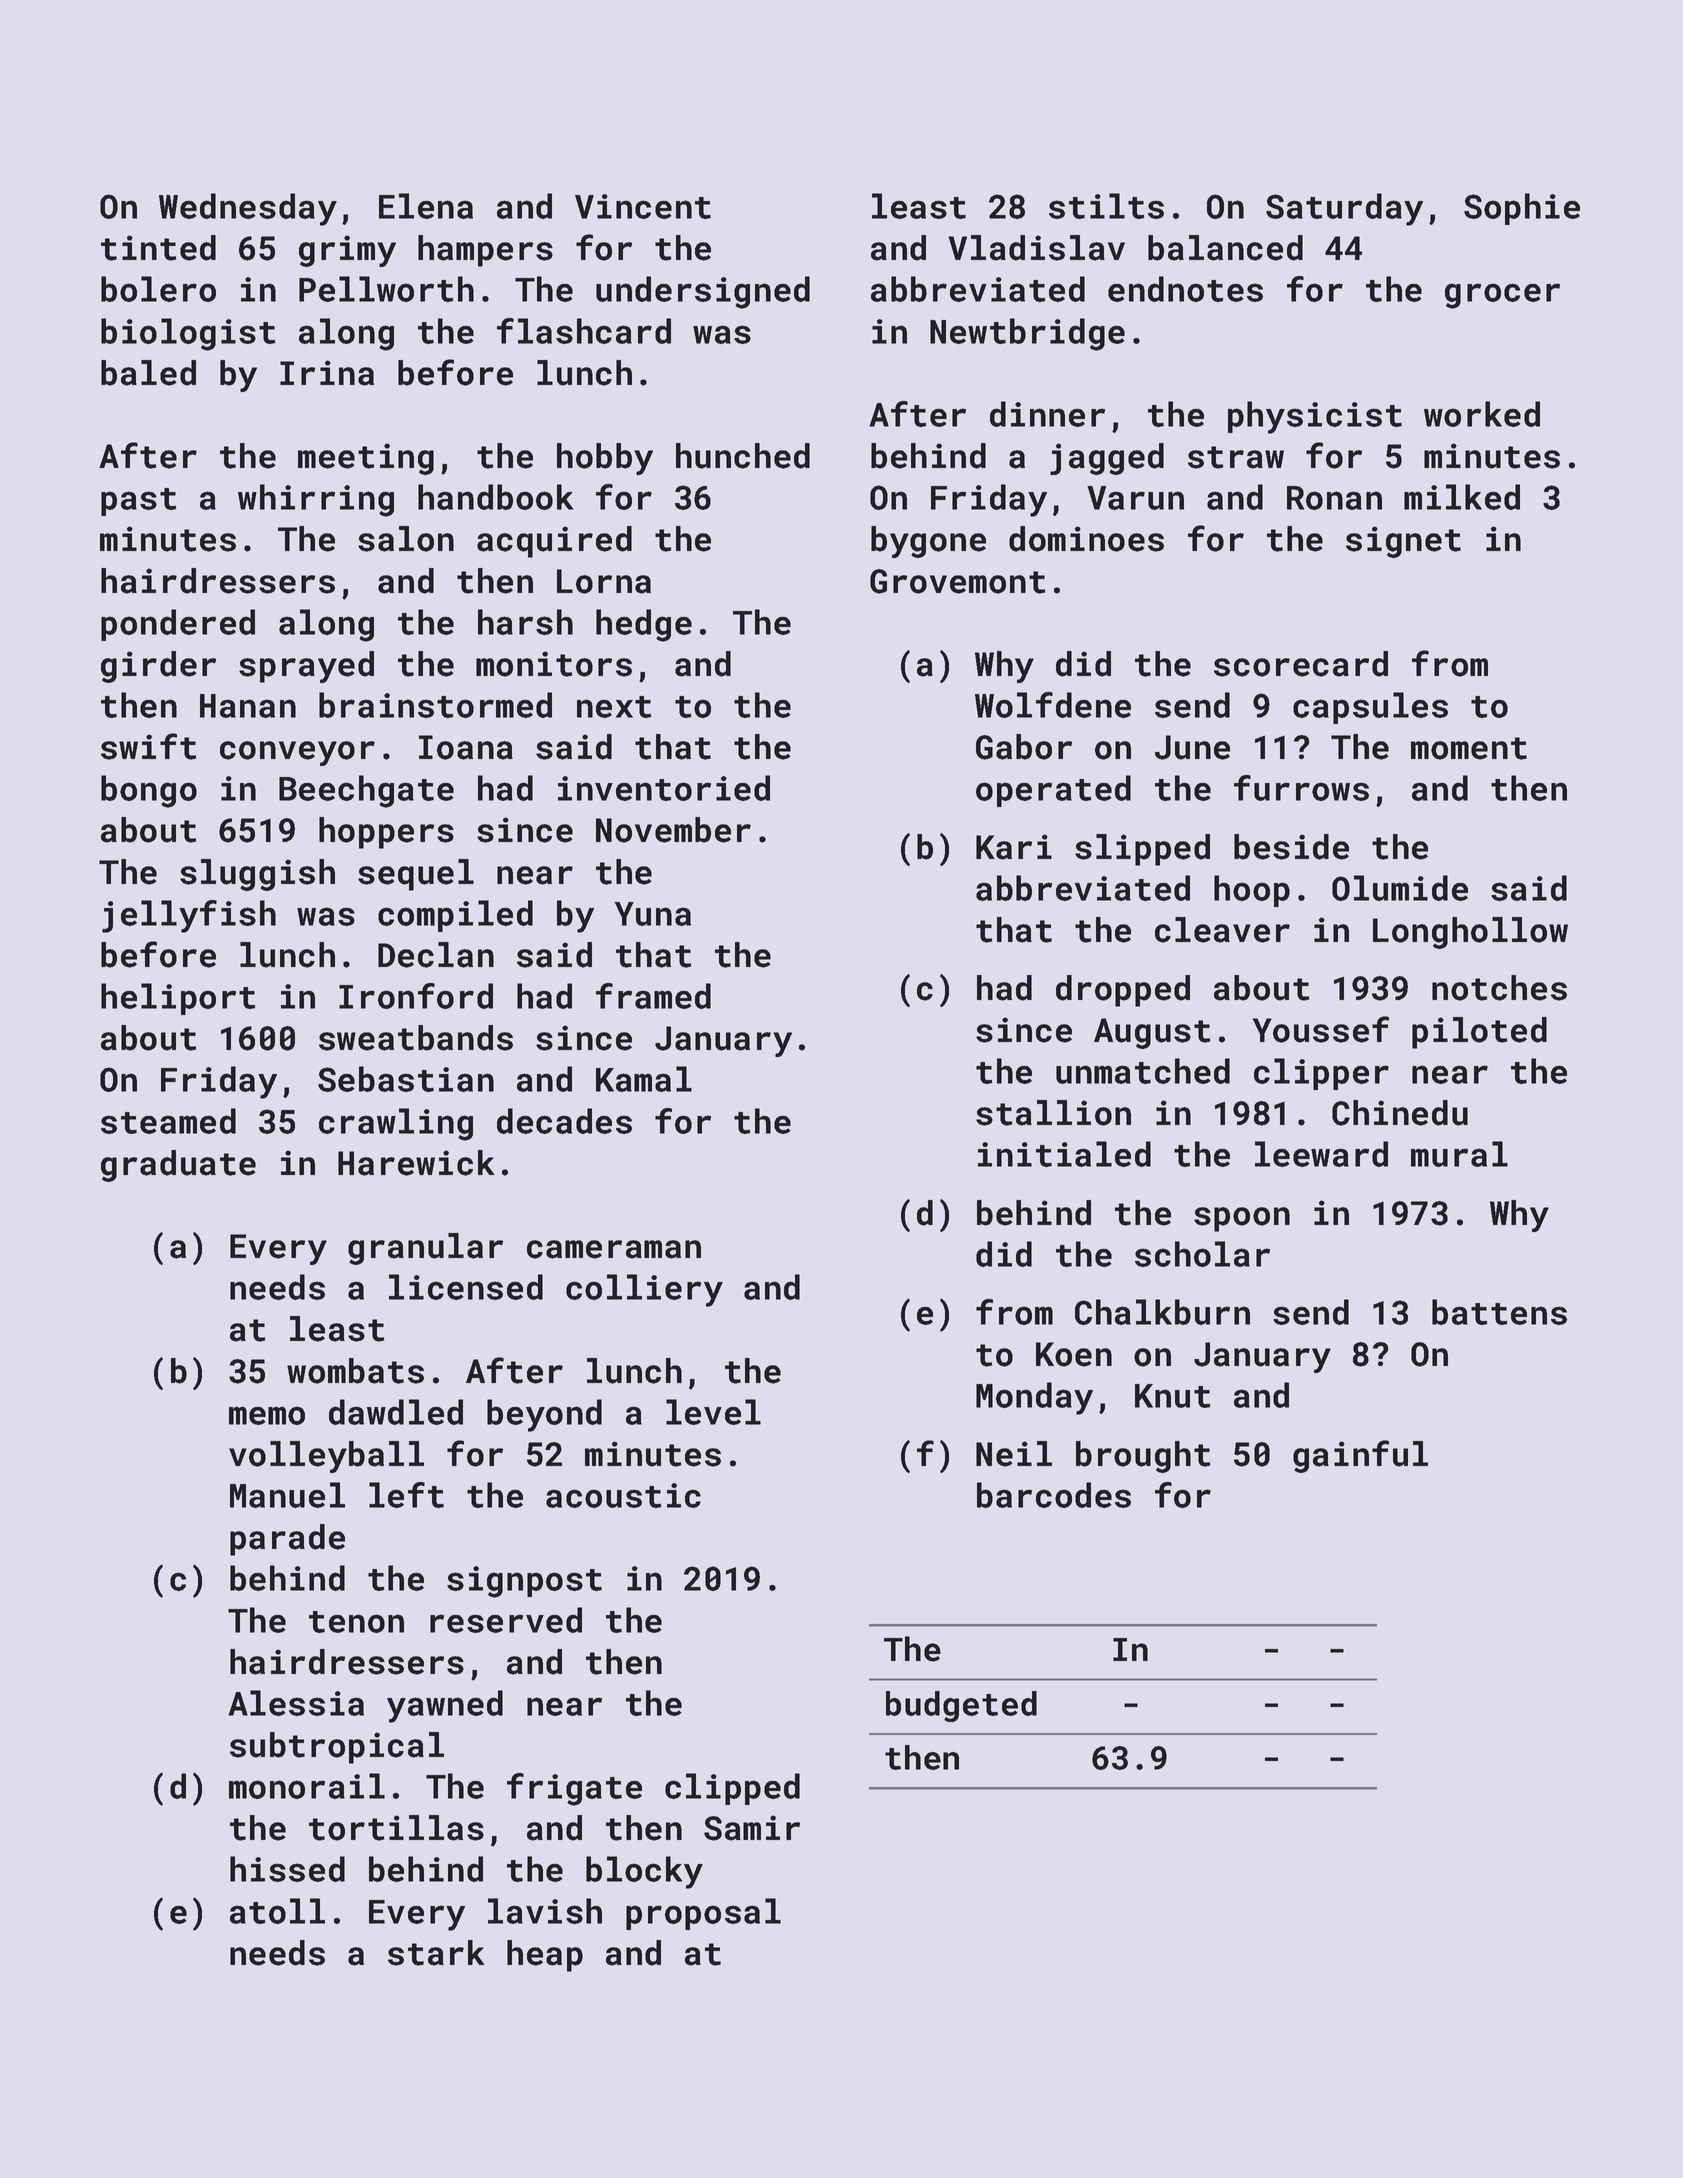  I want to click on Monday, so click(1034, 1398).
